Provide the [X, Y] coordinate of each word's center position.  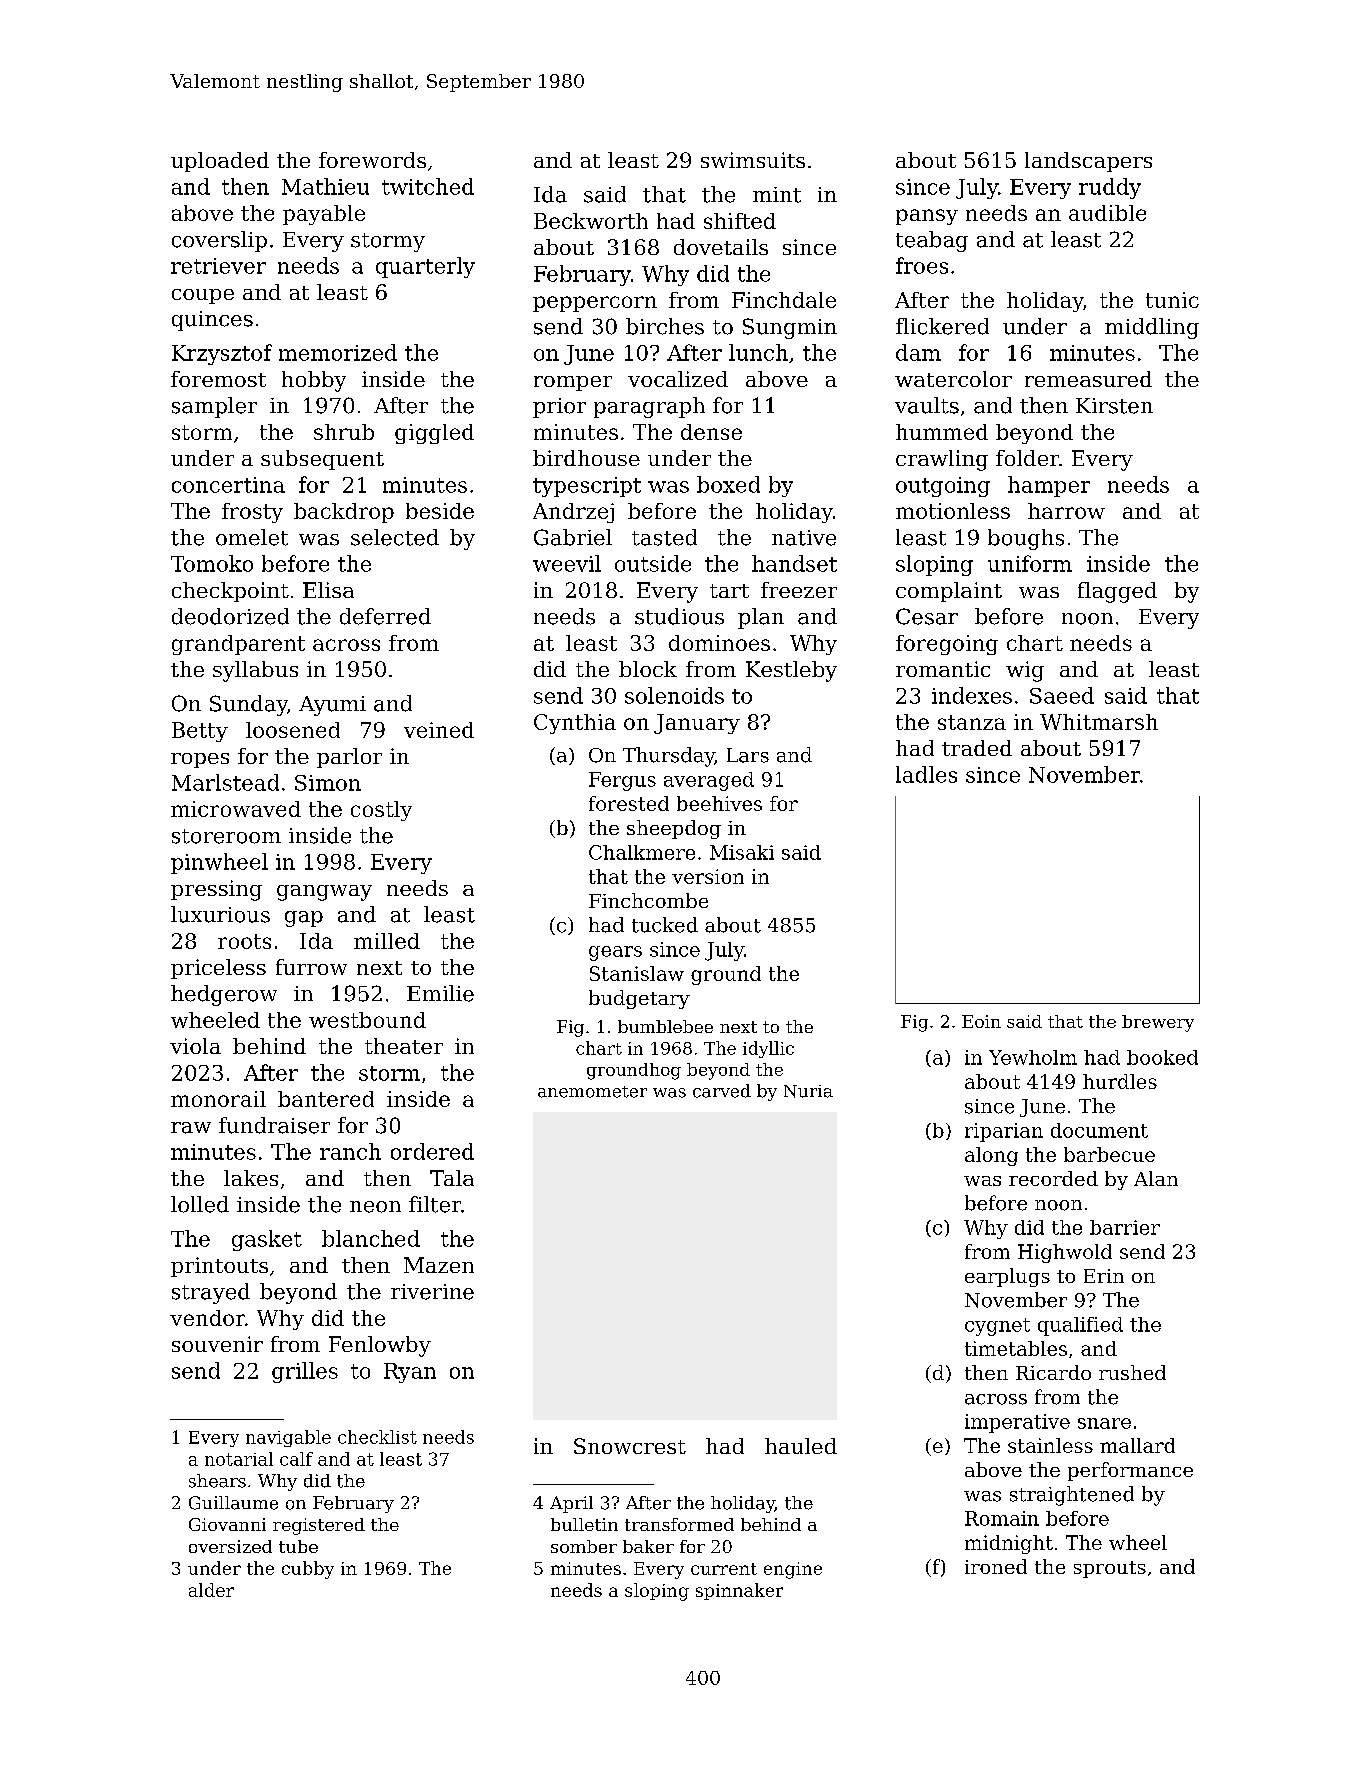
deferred [385, 616]
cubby [308, 1570]
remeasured [1088, 379]
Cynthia [575, 724]
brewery [1158, 1023]
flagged [1117, 592]
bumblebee [665, 1026]
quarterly [425, 267]
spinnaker [739, 1591]
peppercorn [595, 304]
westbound [367, 1020]
